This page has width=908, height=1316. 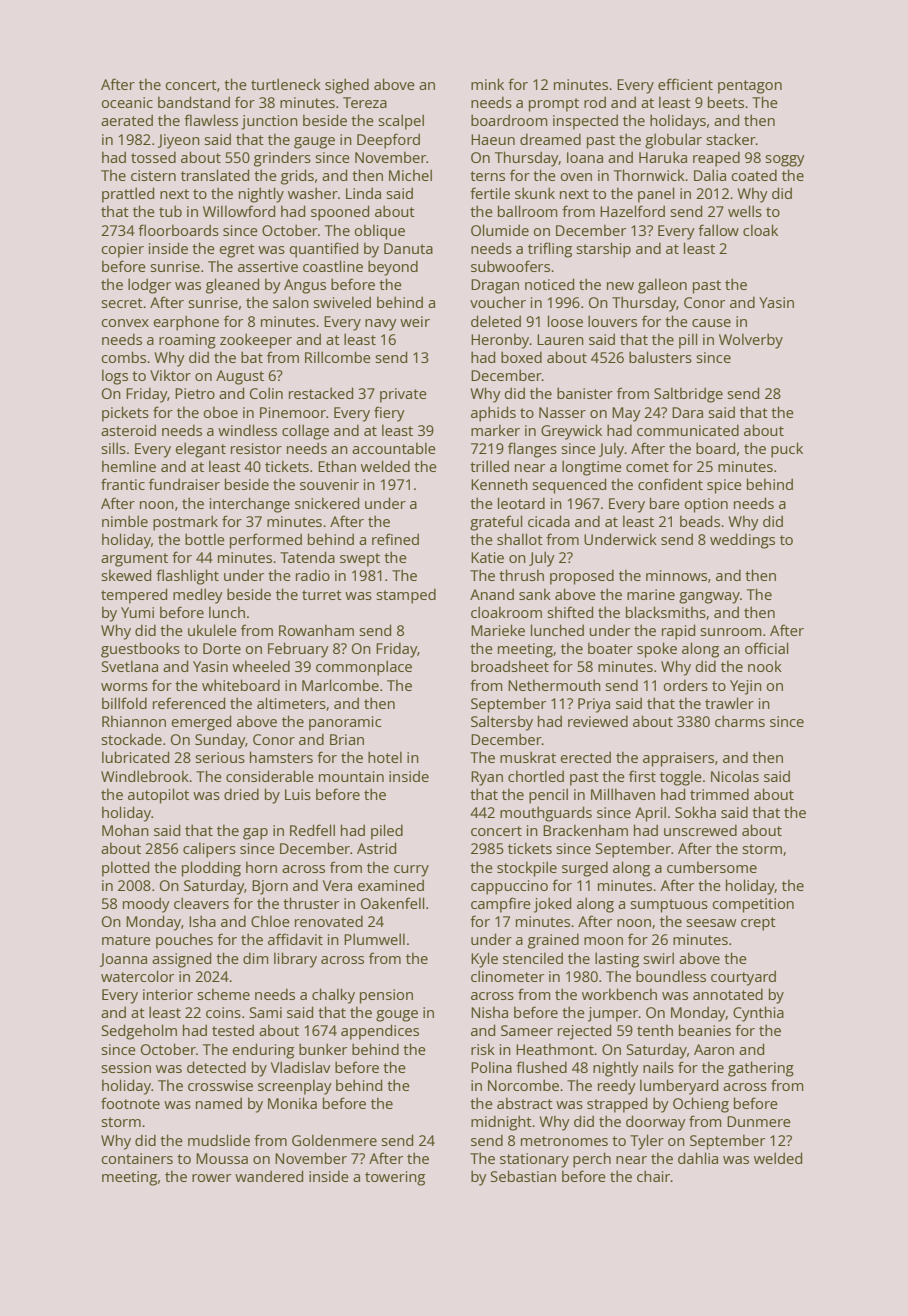 What do you see at coordinates (617, 960) in the page?
I see `lasting` at bounding box center [617, 960].
